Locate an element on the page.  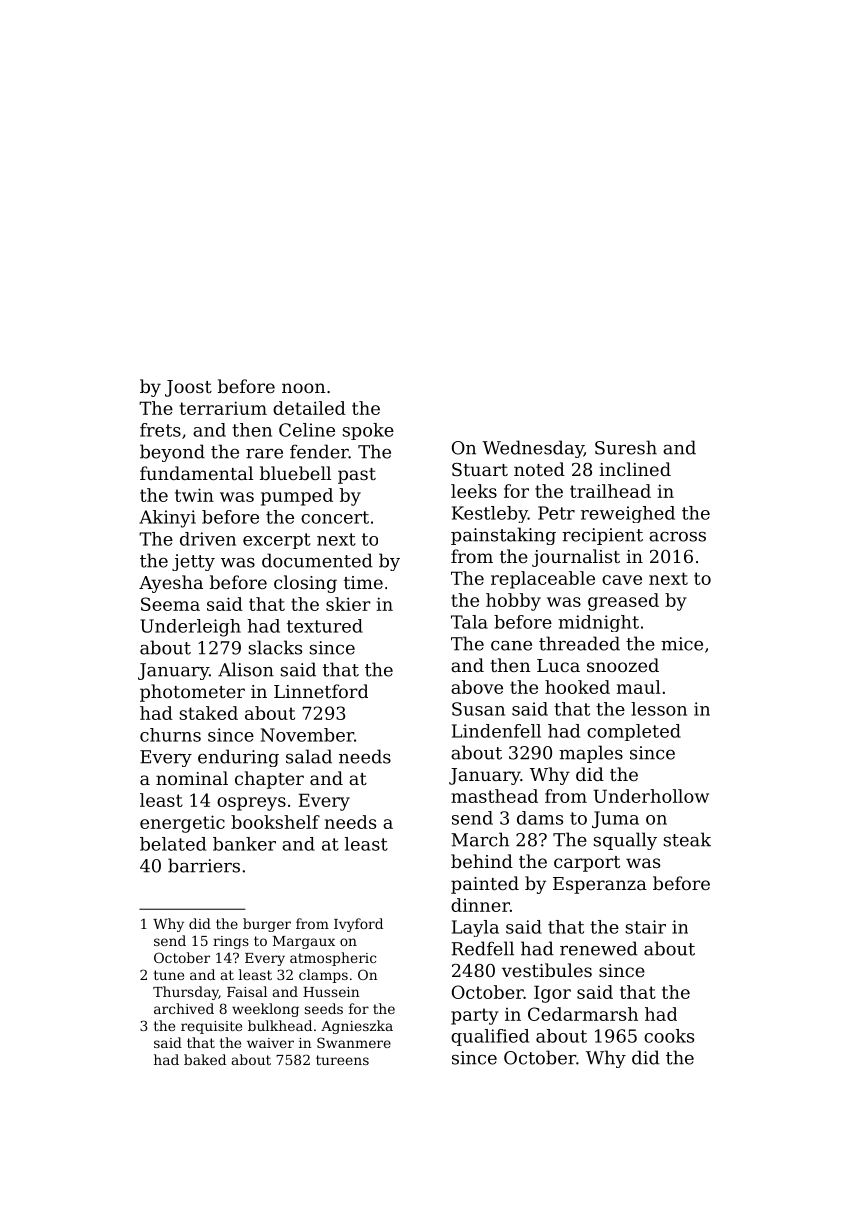
Stuart is located at coordinates (480, 469).
